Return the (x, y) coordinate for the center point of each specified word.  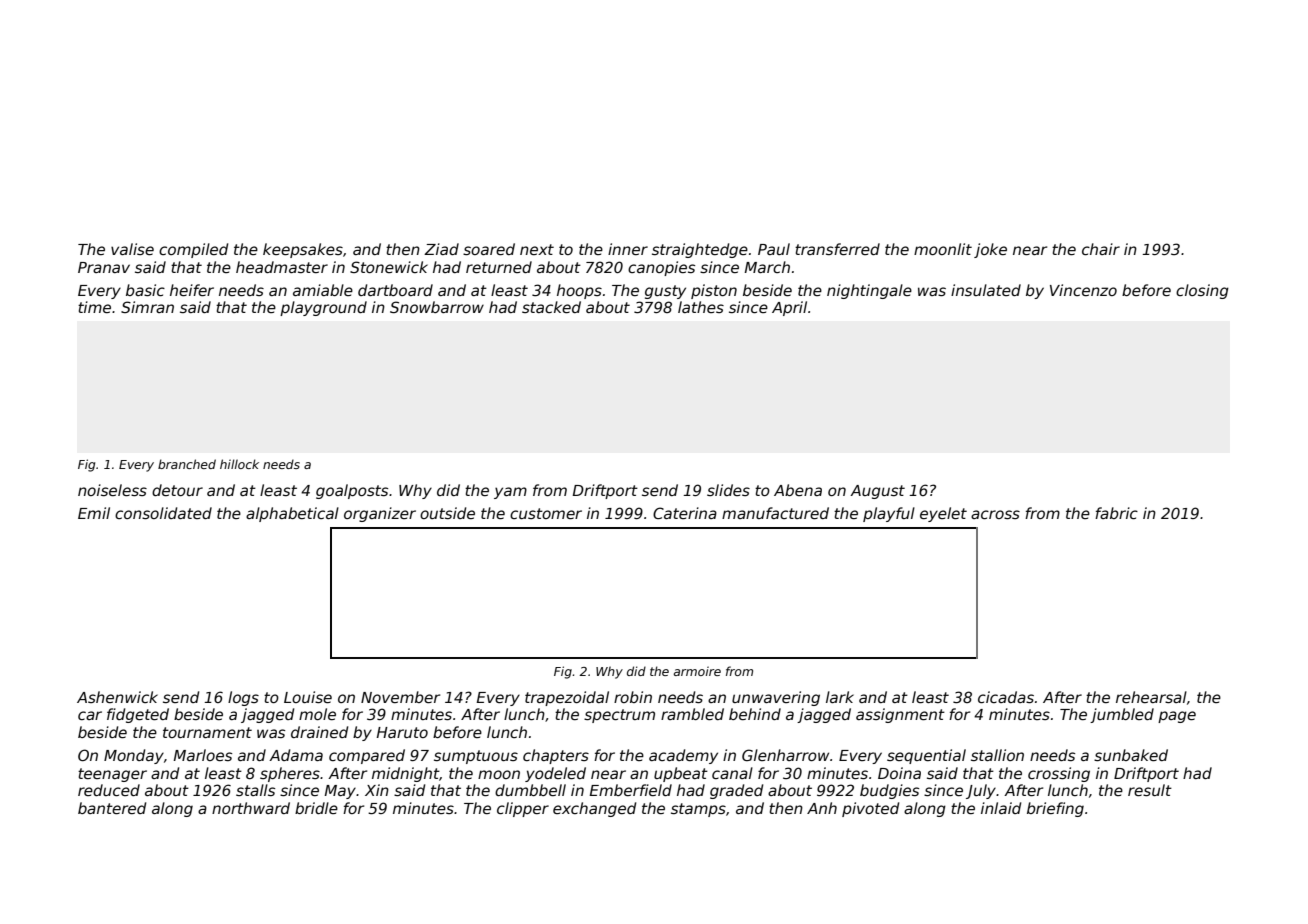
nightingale (869, 291)
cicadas (1006, 697)
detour (177, 490)
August (877, 492)
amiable (323, 290)
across (995, 514)
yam (510, 493)
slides (728, 490)
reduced (109, 790)
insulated (986, 290)
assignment (900, 715)
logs (243, 698)
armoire (697, 671)
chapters (556, 756)
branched (187, 464)
